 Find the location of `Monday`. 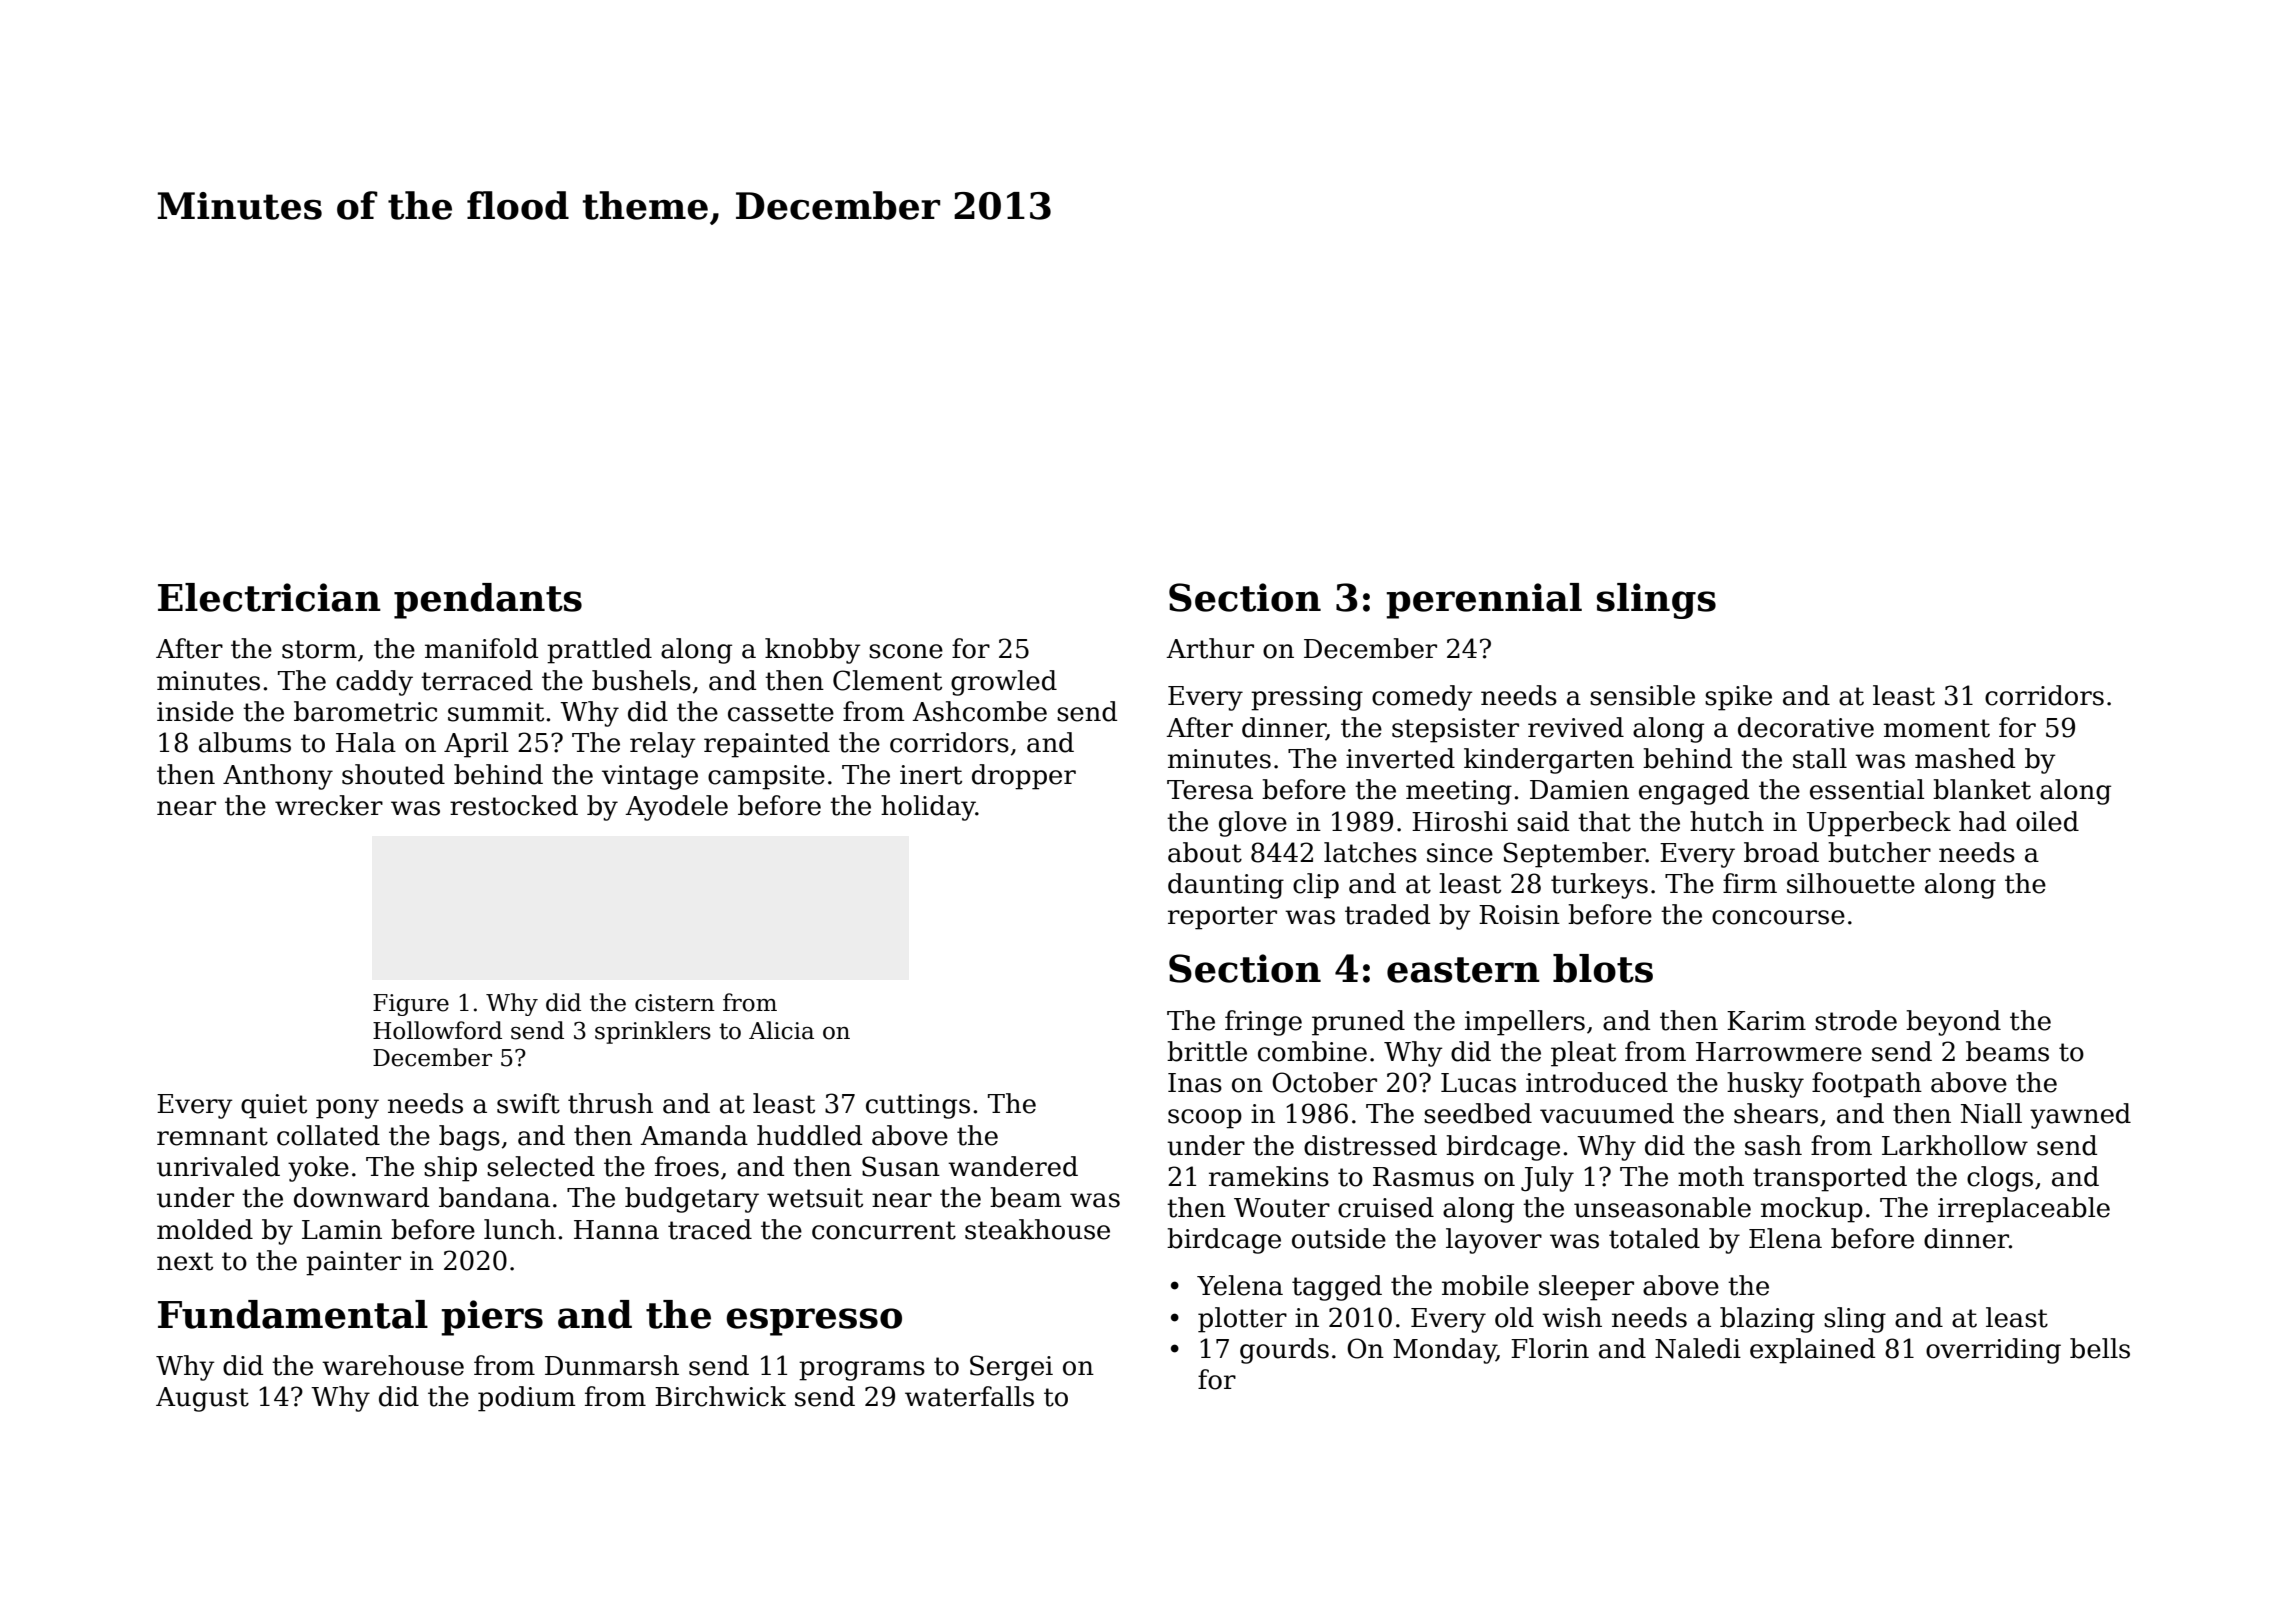

Monday is located at coordinates (1444, 1351).
